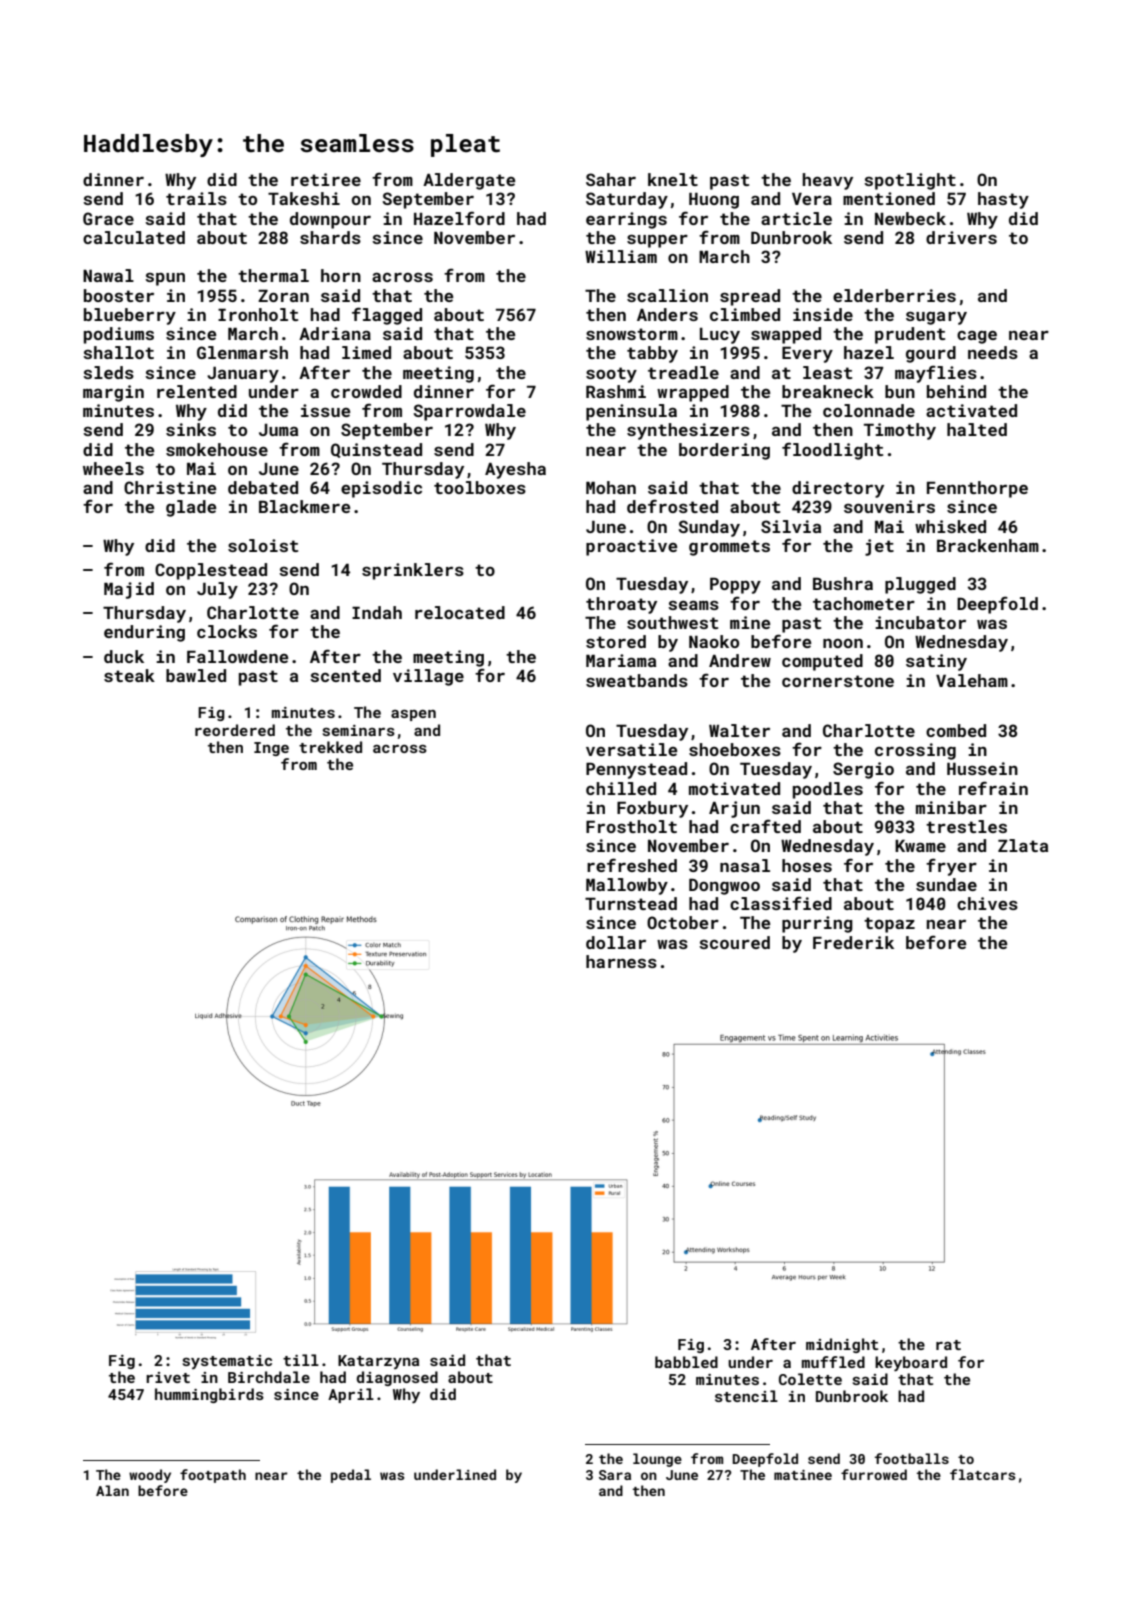 This screenshot has height=1608, width=1137. Describe the element at coordinates (977, 337) in the screenshot. I see `cage` at that location.
